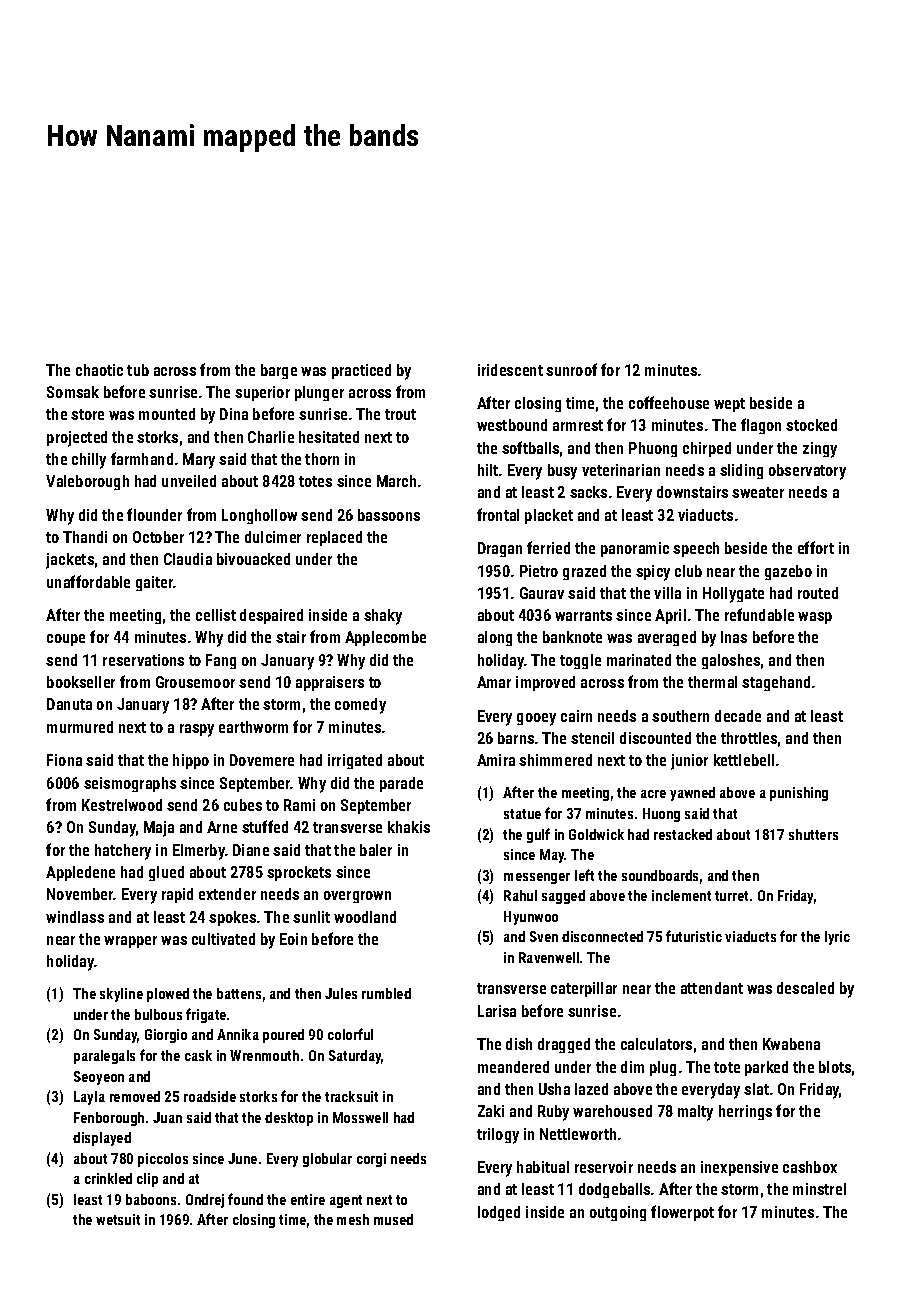 The width and height of the image is (908, 1316). I want to click on shutters, so click(813, 834).
